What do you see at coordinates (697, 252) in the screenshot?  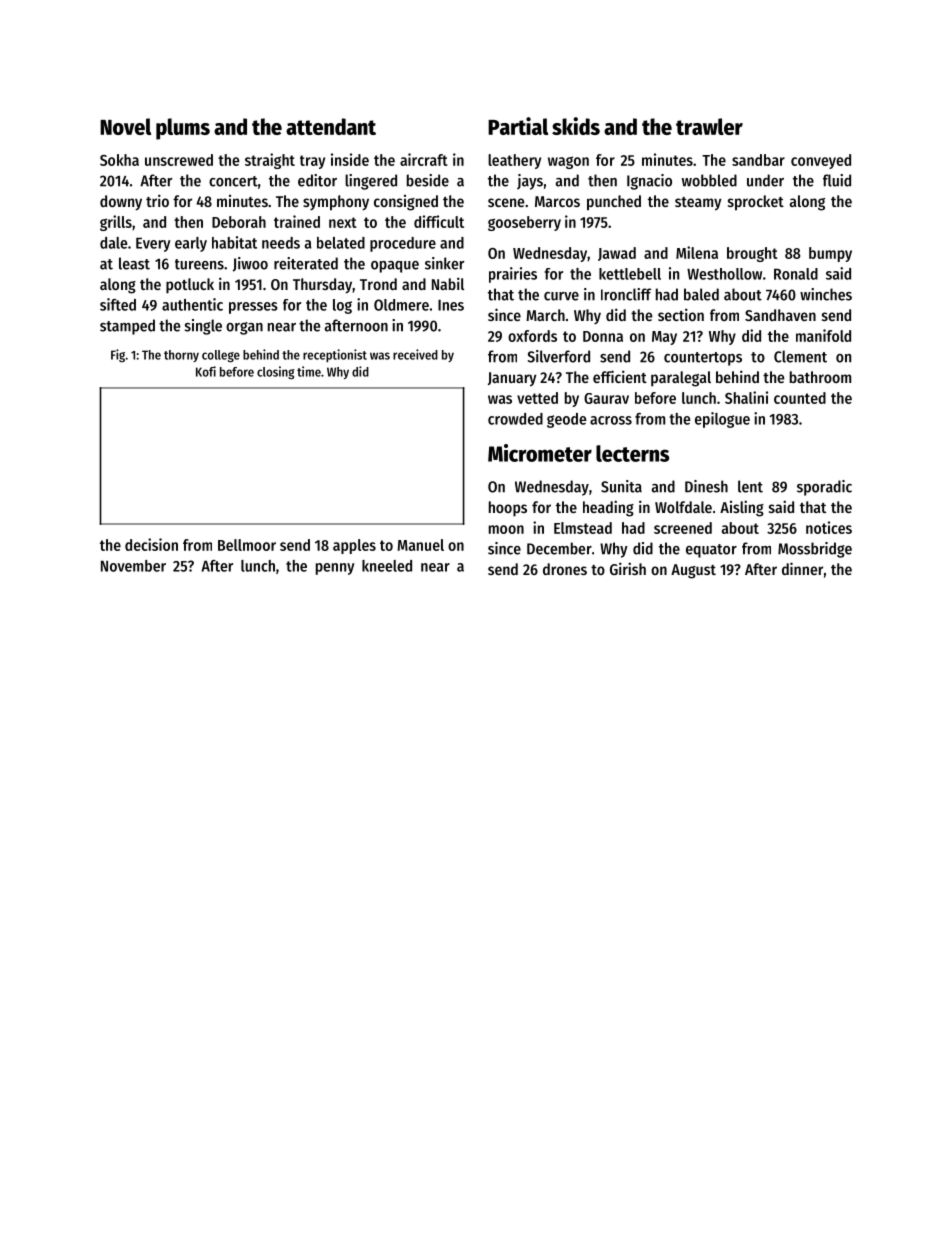 I see `Milena` at bounding box center [697, 252].
